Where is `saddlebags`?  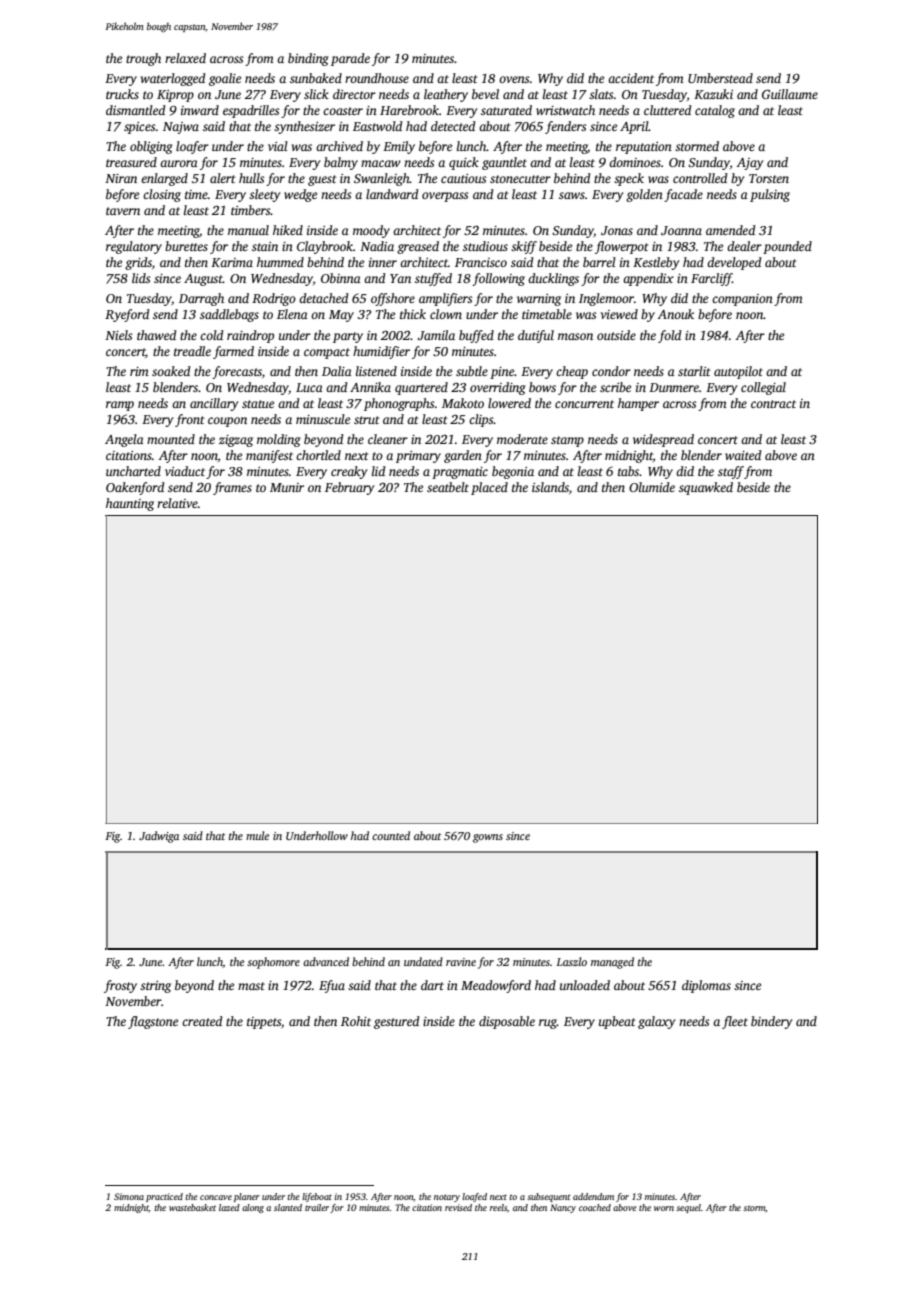
saddlebags is located at coordinates (229, 315).
